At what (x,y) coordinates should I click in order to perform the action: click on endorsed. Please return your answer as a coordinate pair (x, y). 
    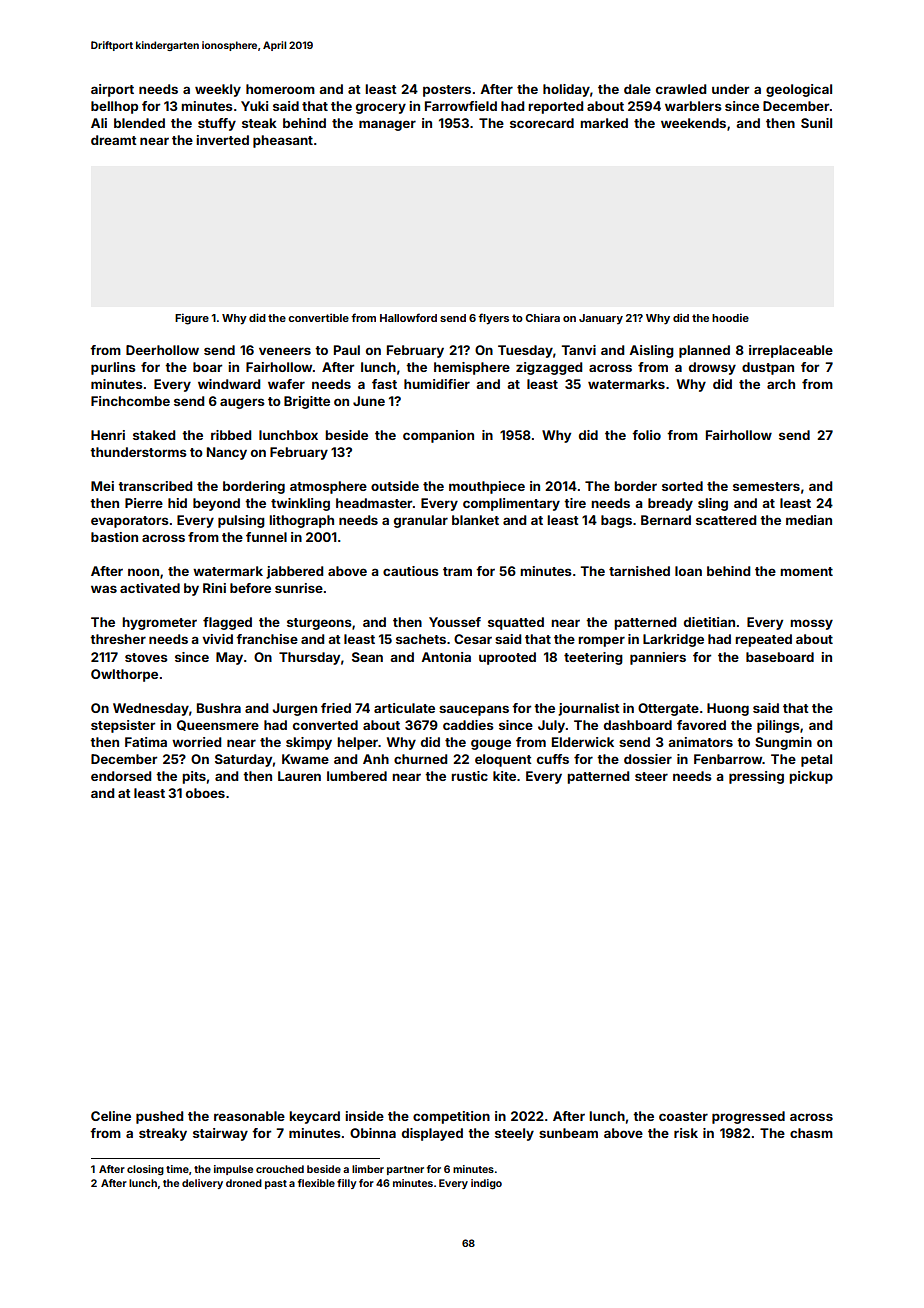
    Looking at the image, I should click on (121, 776).
